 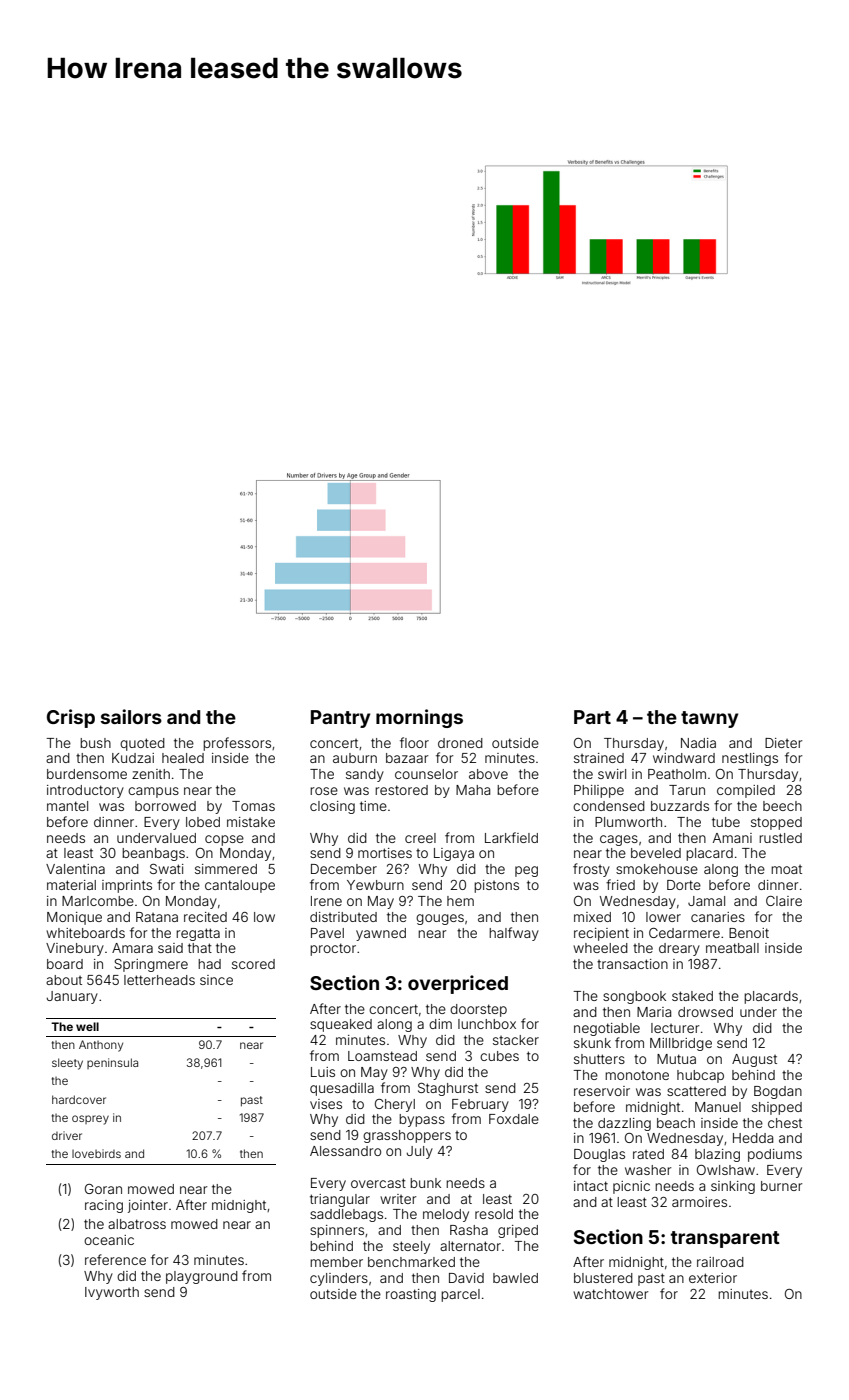 What do you see at coordinates (64, 980) in the document?
I see `about` at bounding box center [64, 980].
